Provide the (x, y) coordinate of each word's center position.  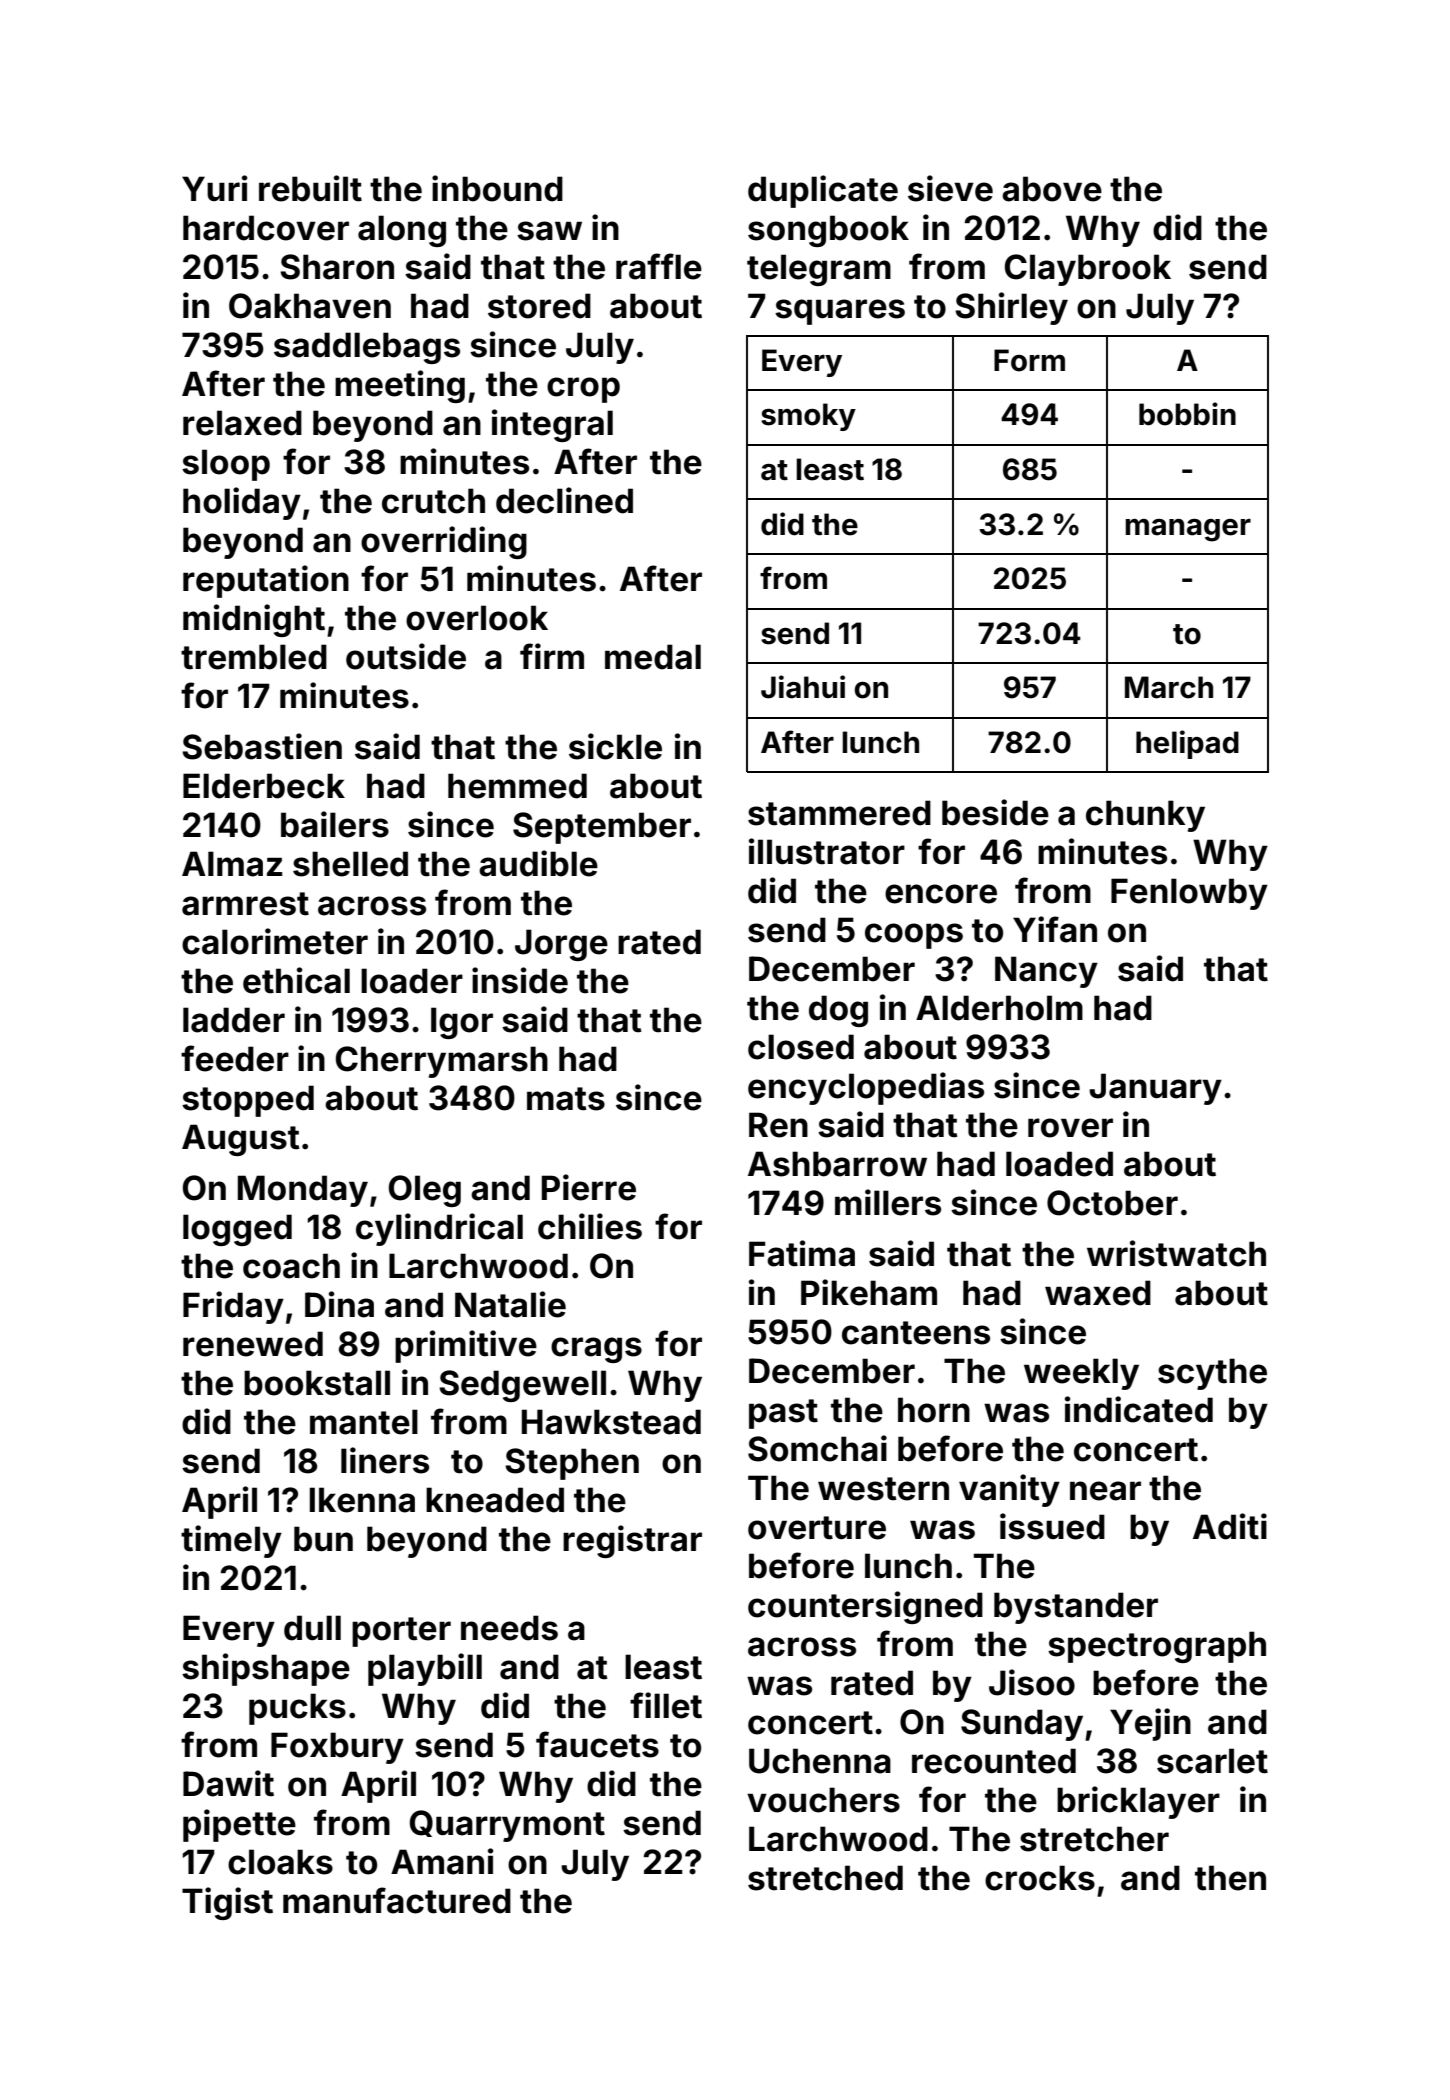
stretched (825, 1878)
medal (653, 657)
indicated (1139, 1409)
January (1155, 1089)
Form (1029, 360)
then (1230, 1878)
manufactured (397, 1900)
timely (231, 1541)
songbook (828, 231)
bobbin (1187, 414)
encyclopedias (866, 1088)
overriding (444, 542)
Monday (303, 1191)
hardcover (266, 228)
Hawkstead (611, 1422)
